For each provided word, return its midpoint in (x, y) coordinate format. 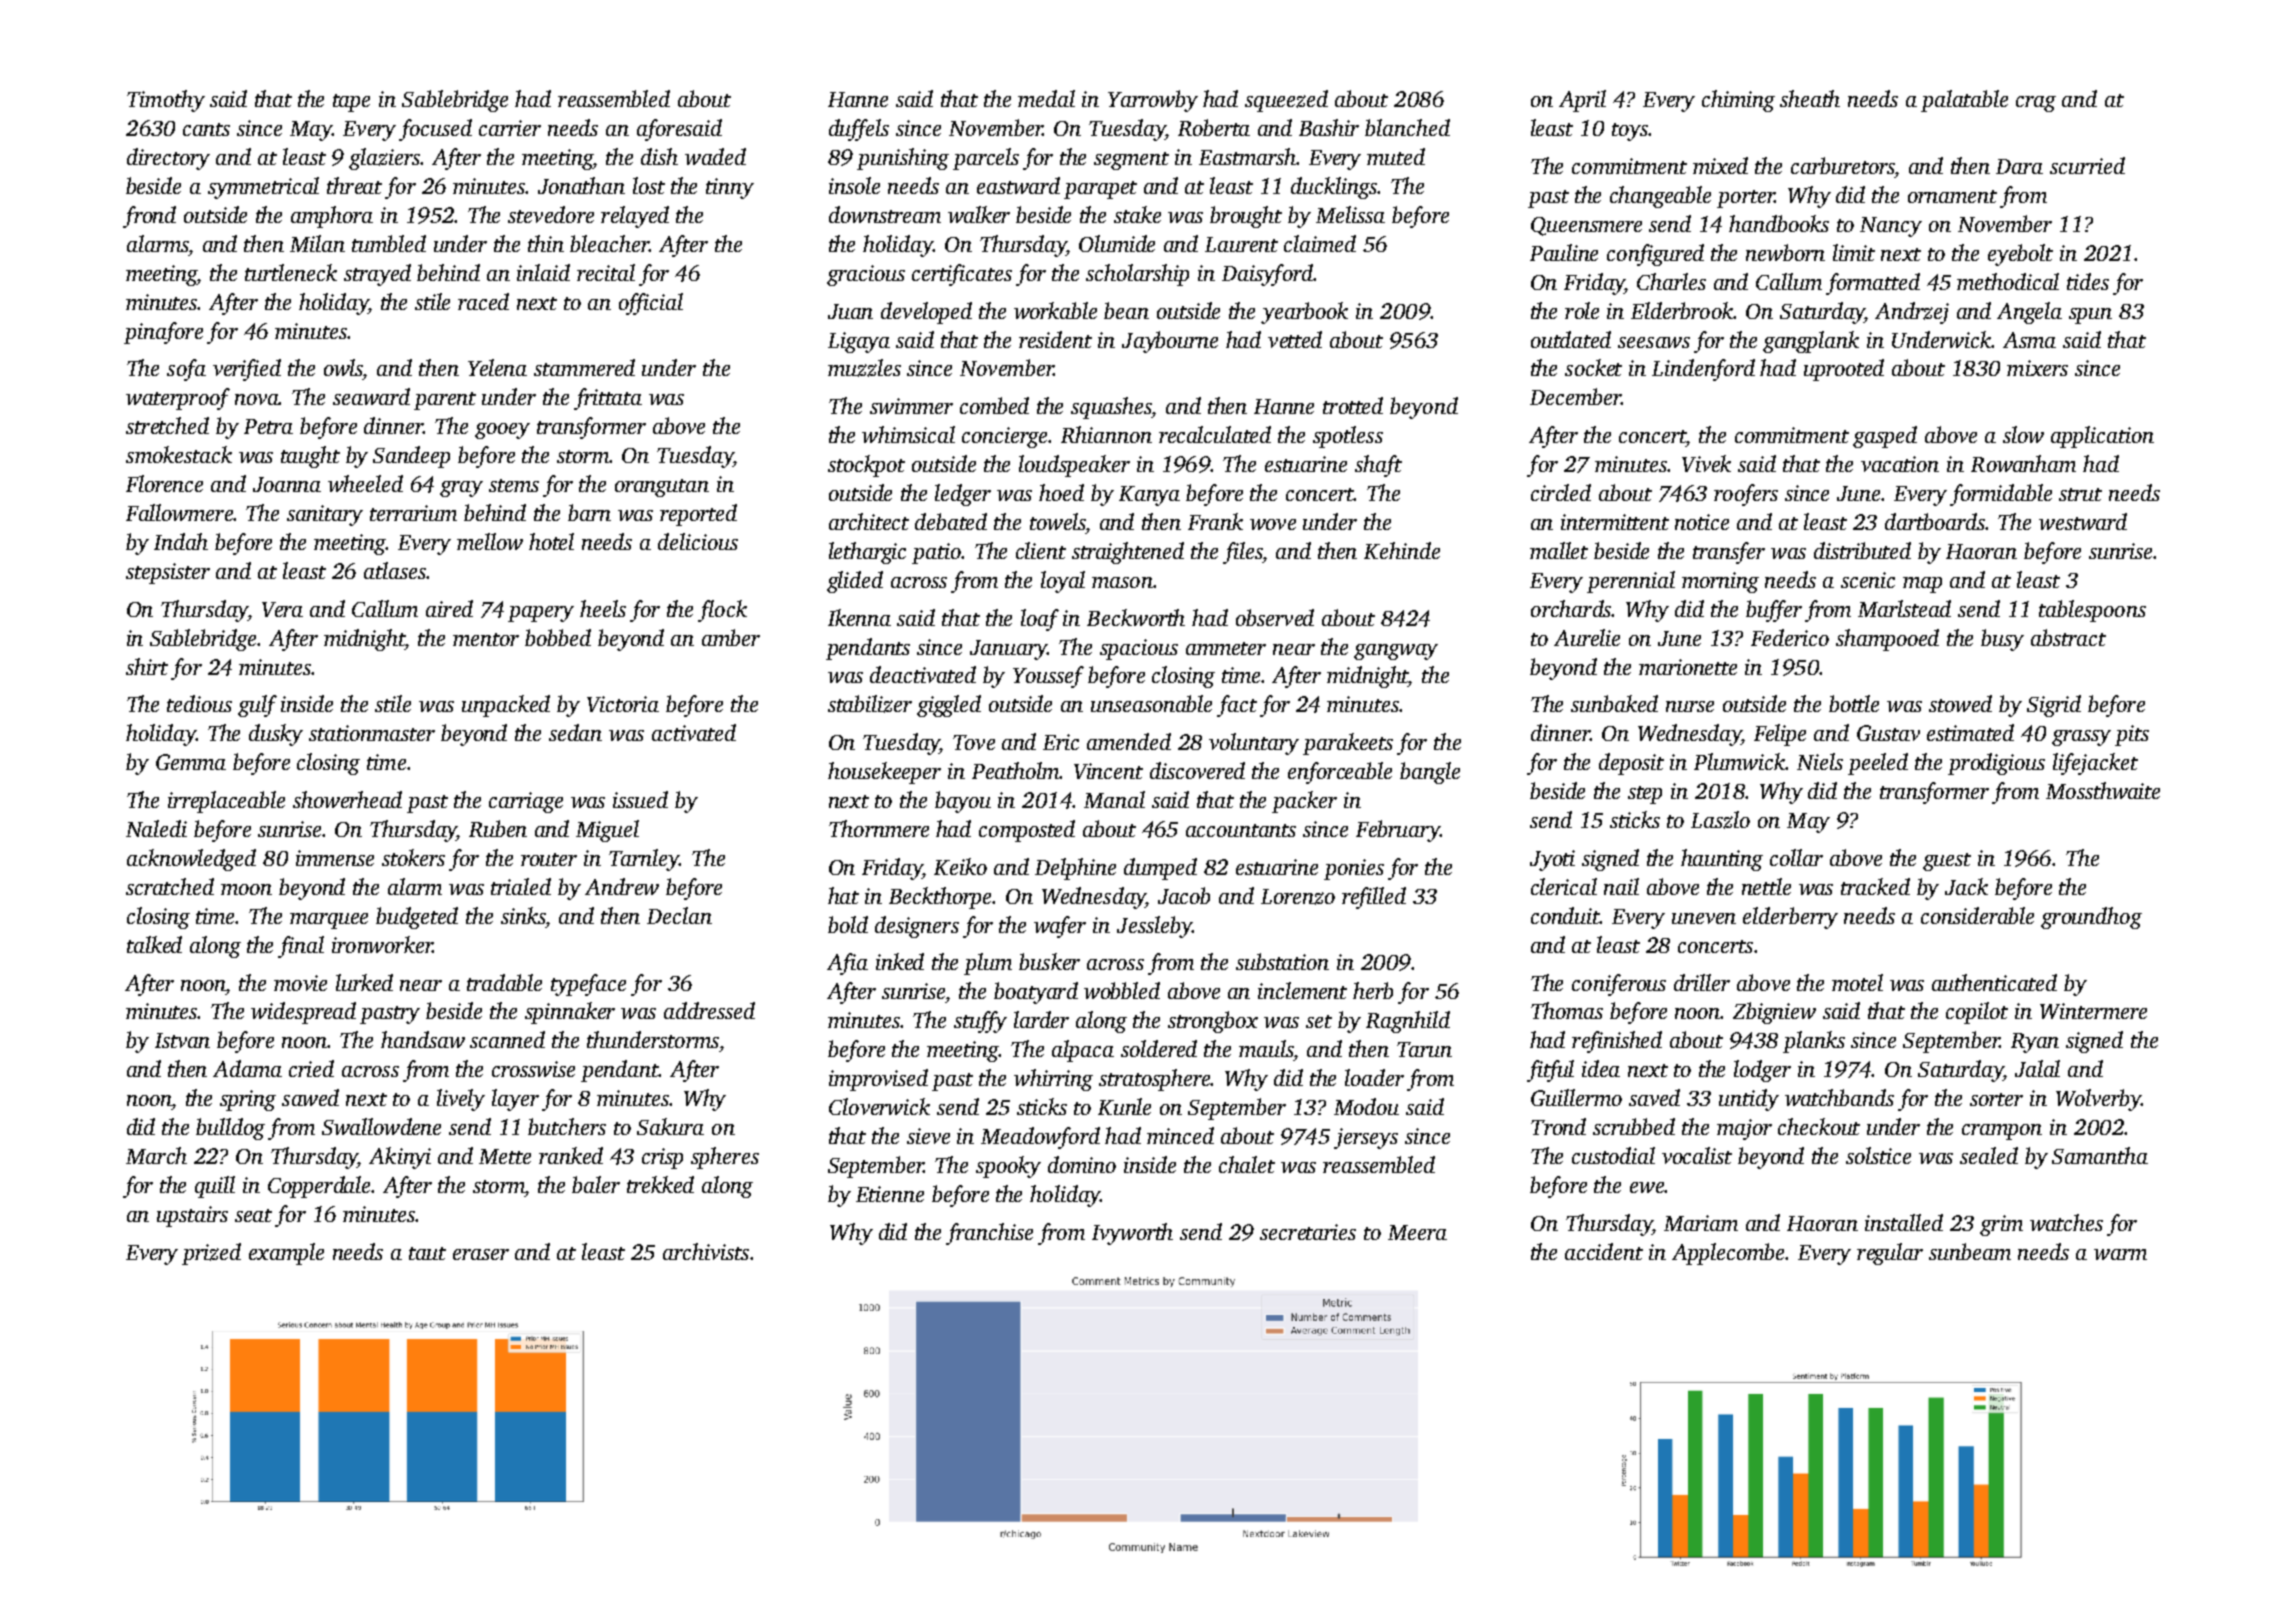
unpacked (506, 706)
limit (1854, 252)
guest (1947, 862)
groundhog (2091, 918)
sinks (523, 915)
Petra (268, 426)
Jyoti (1552, 860)
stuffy (980, 1022)
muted (1396, 156)
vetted (1295, 339)
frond (149, 217)
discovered (1197, 770)
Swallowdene (381, 1126)
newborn (1785, 252)
